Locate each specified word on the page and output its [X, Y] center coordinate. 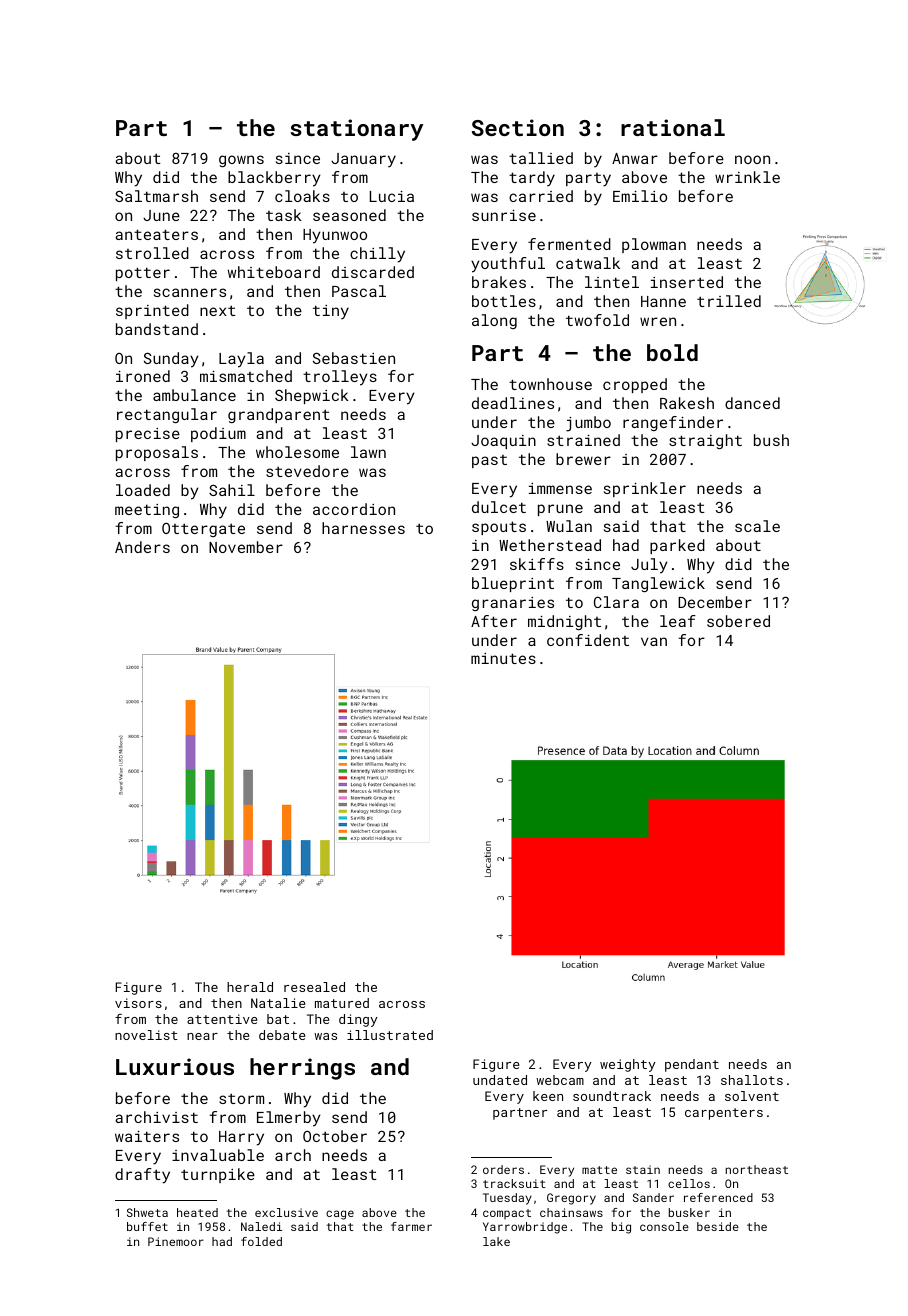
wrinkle [747, 177]
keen [548, 1096]
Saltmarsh [156, 196]
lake [496, 1241]
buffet [147, 1226]
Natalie [278, 1003]
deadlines [513, 403]
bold [672, 352]
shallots [752, 1080]
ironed [143, 376]
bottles [504, 301]
